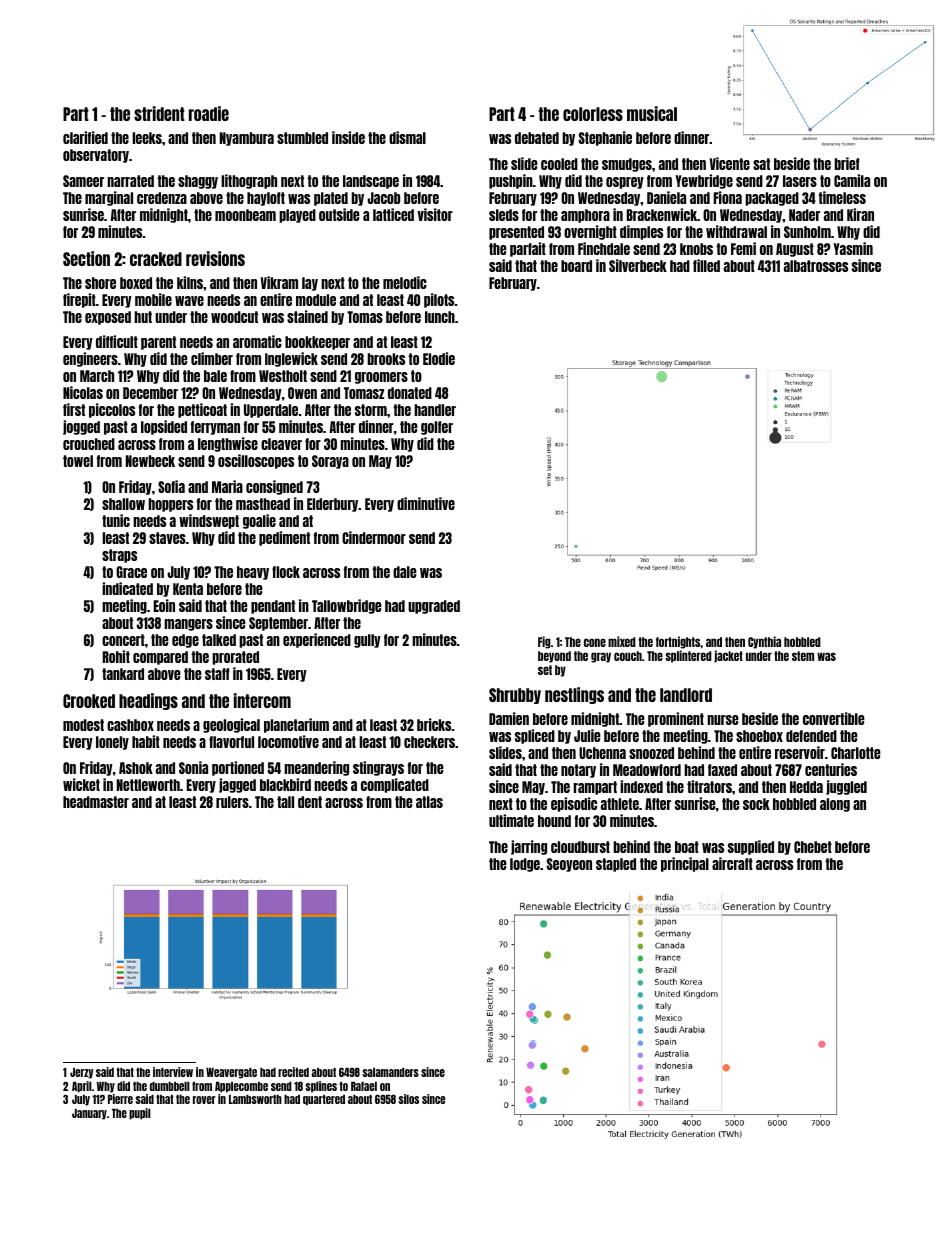  Describe the element at coordinates (317, 640) in the screenshot. I see `experienced` at that location.
